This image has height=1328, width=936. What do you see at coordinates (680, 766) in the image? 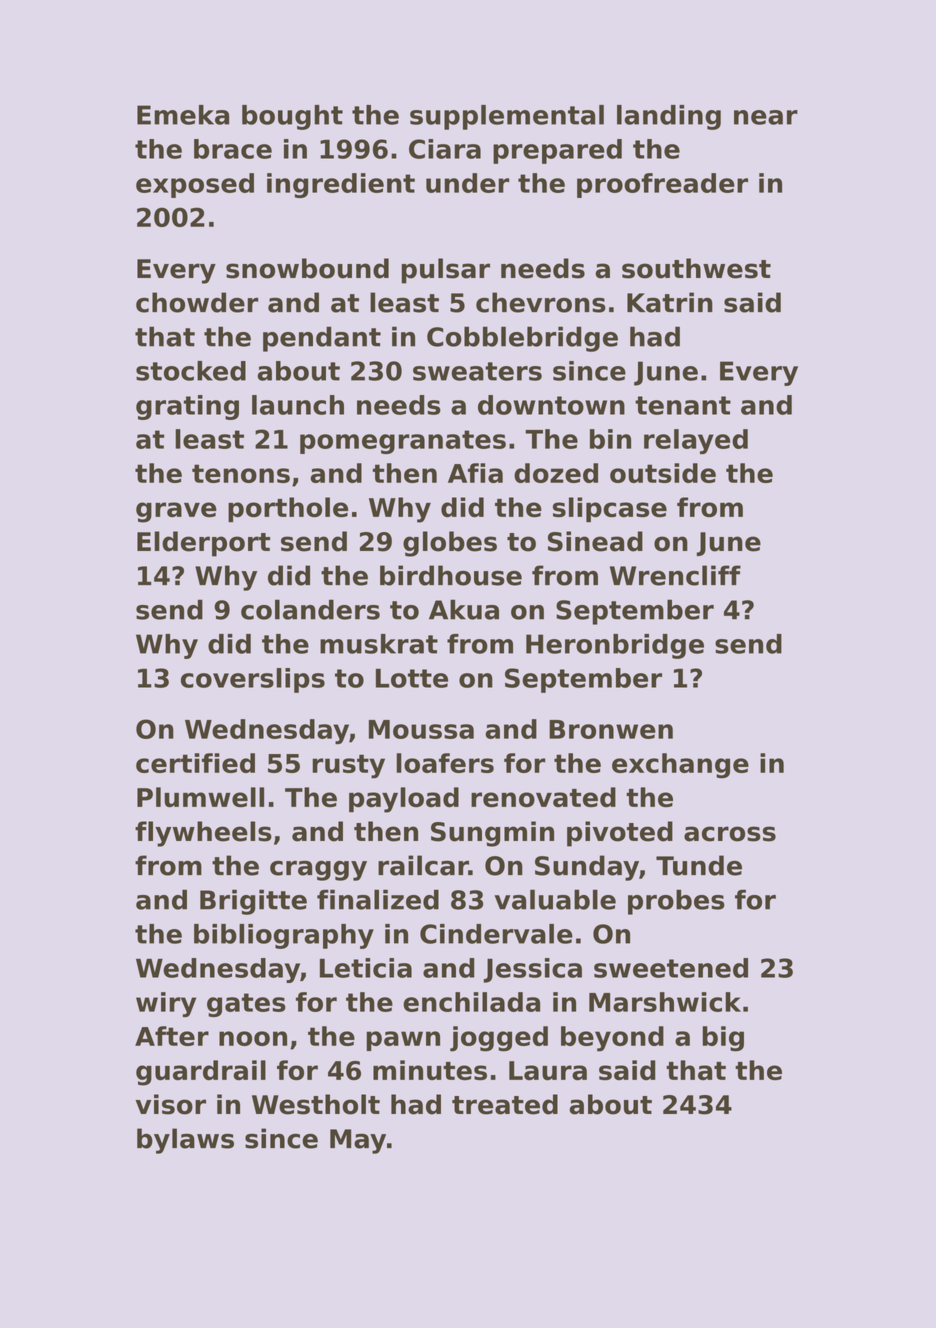
I see `exchange` at bounding box center [680, 766].
